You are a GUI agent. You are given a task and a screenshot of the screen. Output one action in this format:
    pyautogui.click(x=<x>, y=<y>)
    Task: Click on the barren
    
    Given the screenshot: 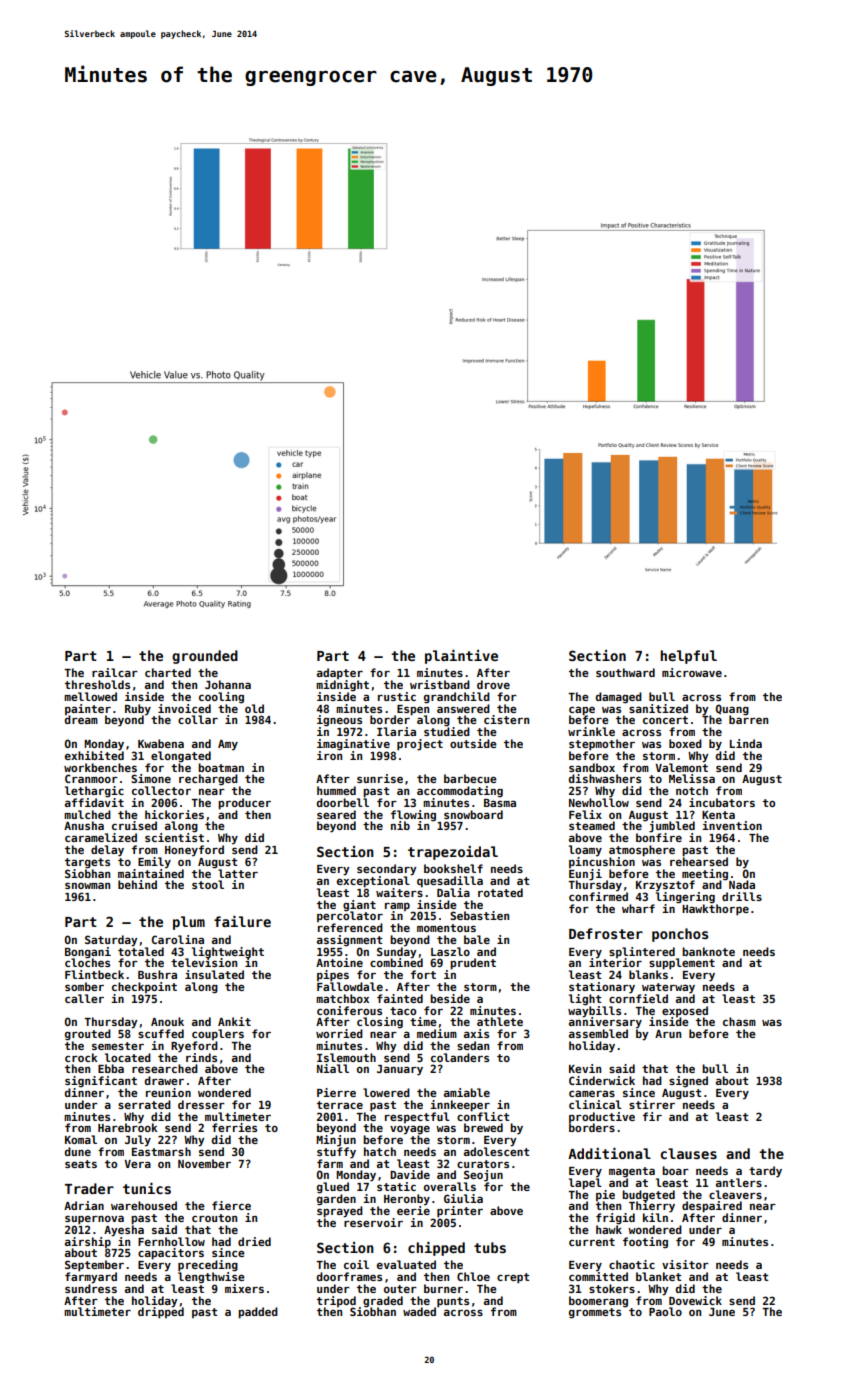 What is the action you would take?
    pyautogui.click(x=748, y=720)
